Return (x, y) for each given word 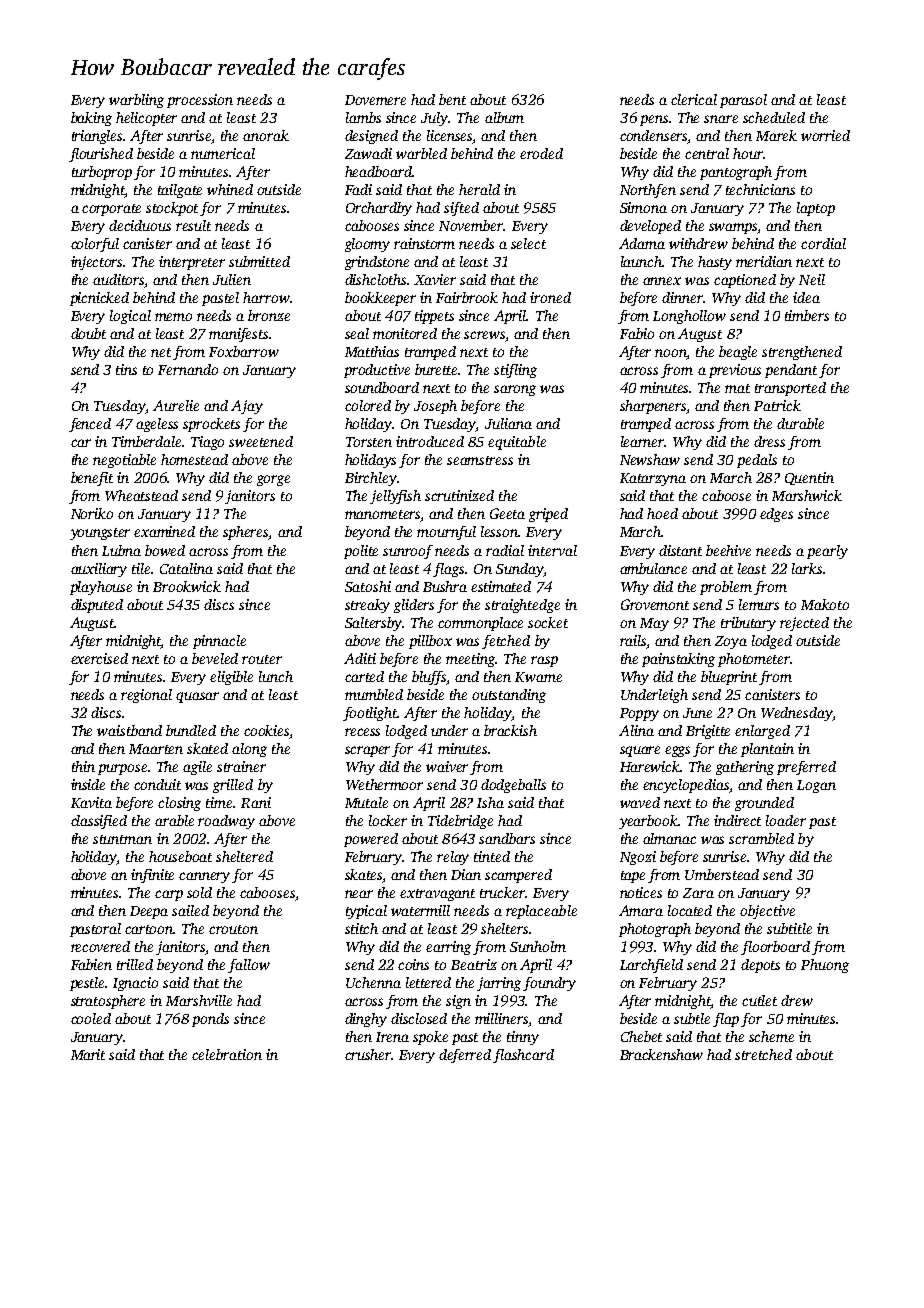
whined (230, 189)
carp (169, 895)
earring (448, 948)
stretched (763, 1054)
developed (650, 227)
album (504, 117)
